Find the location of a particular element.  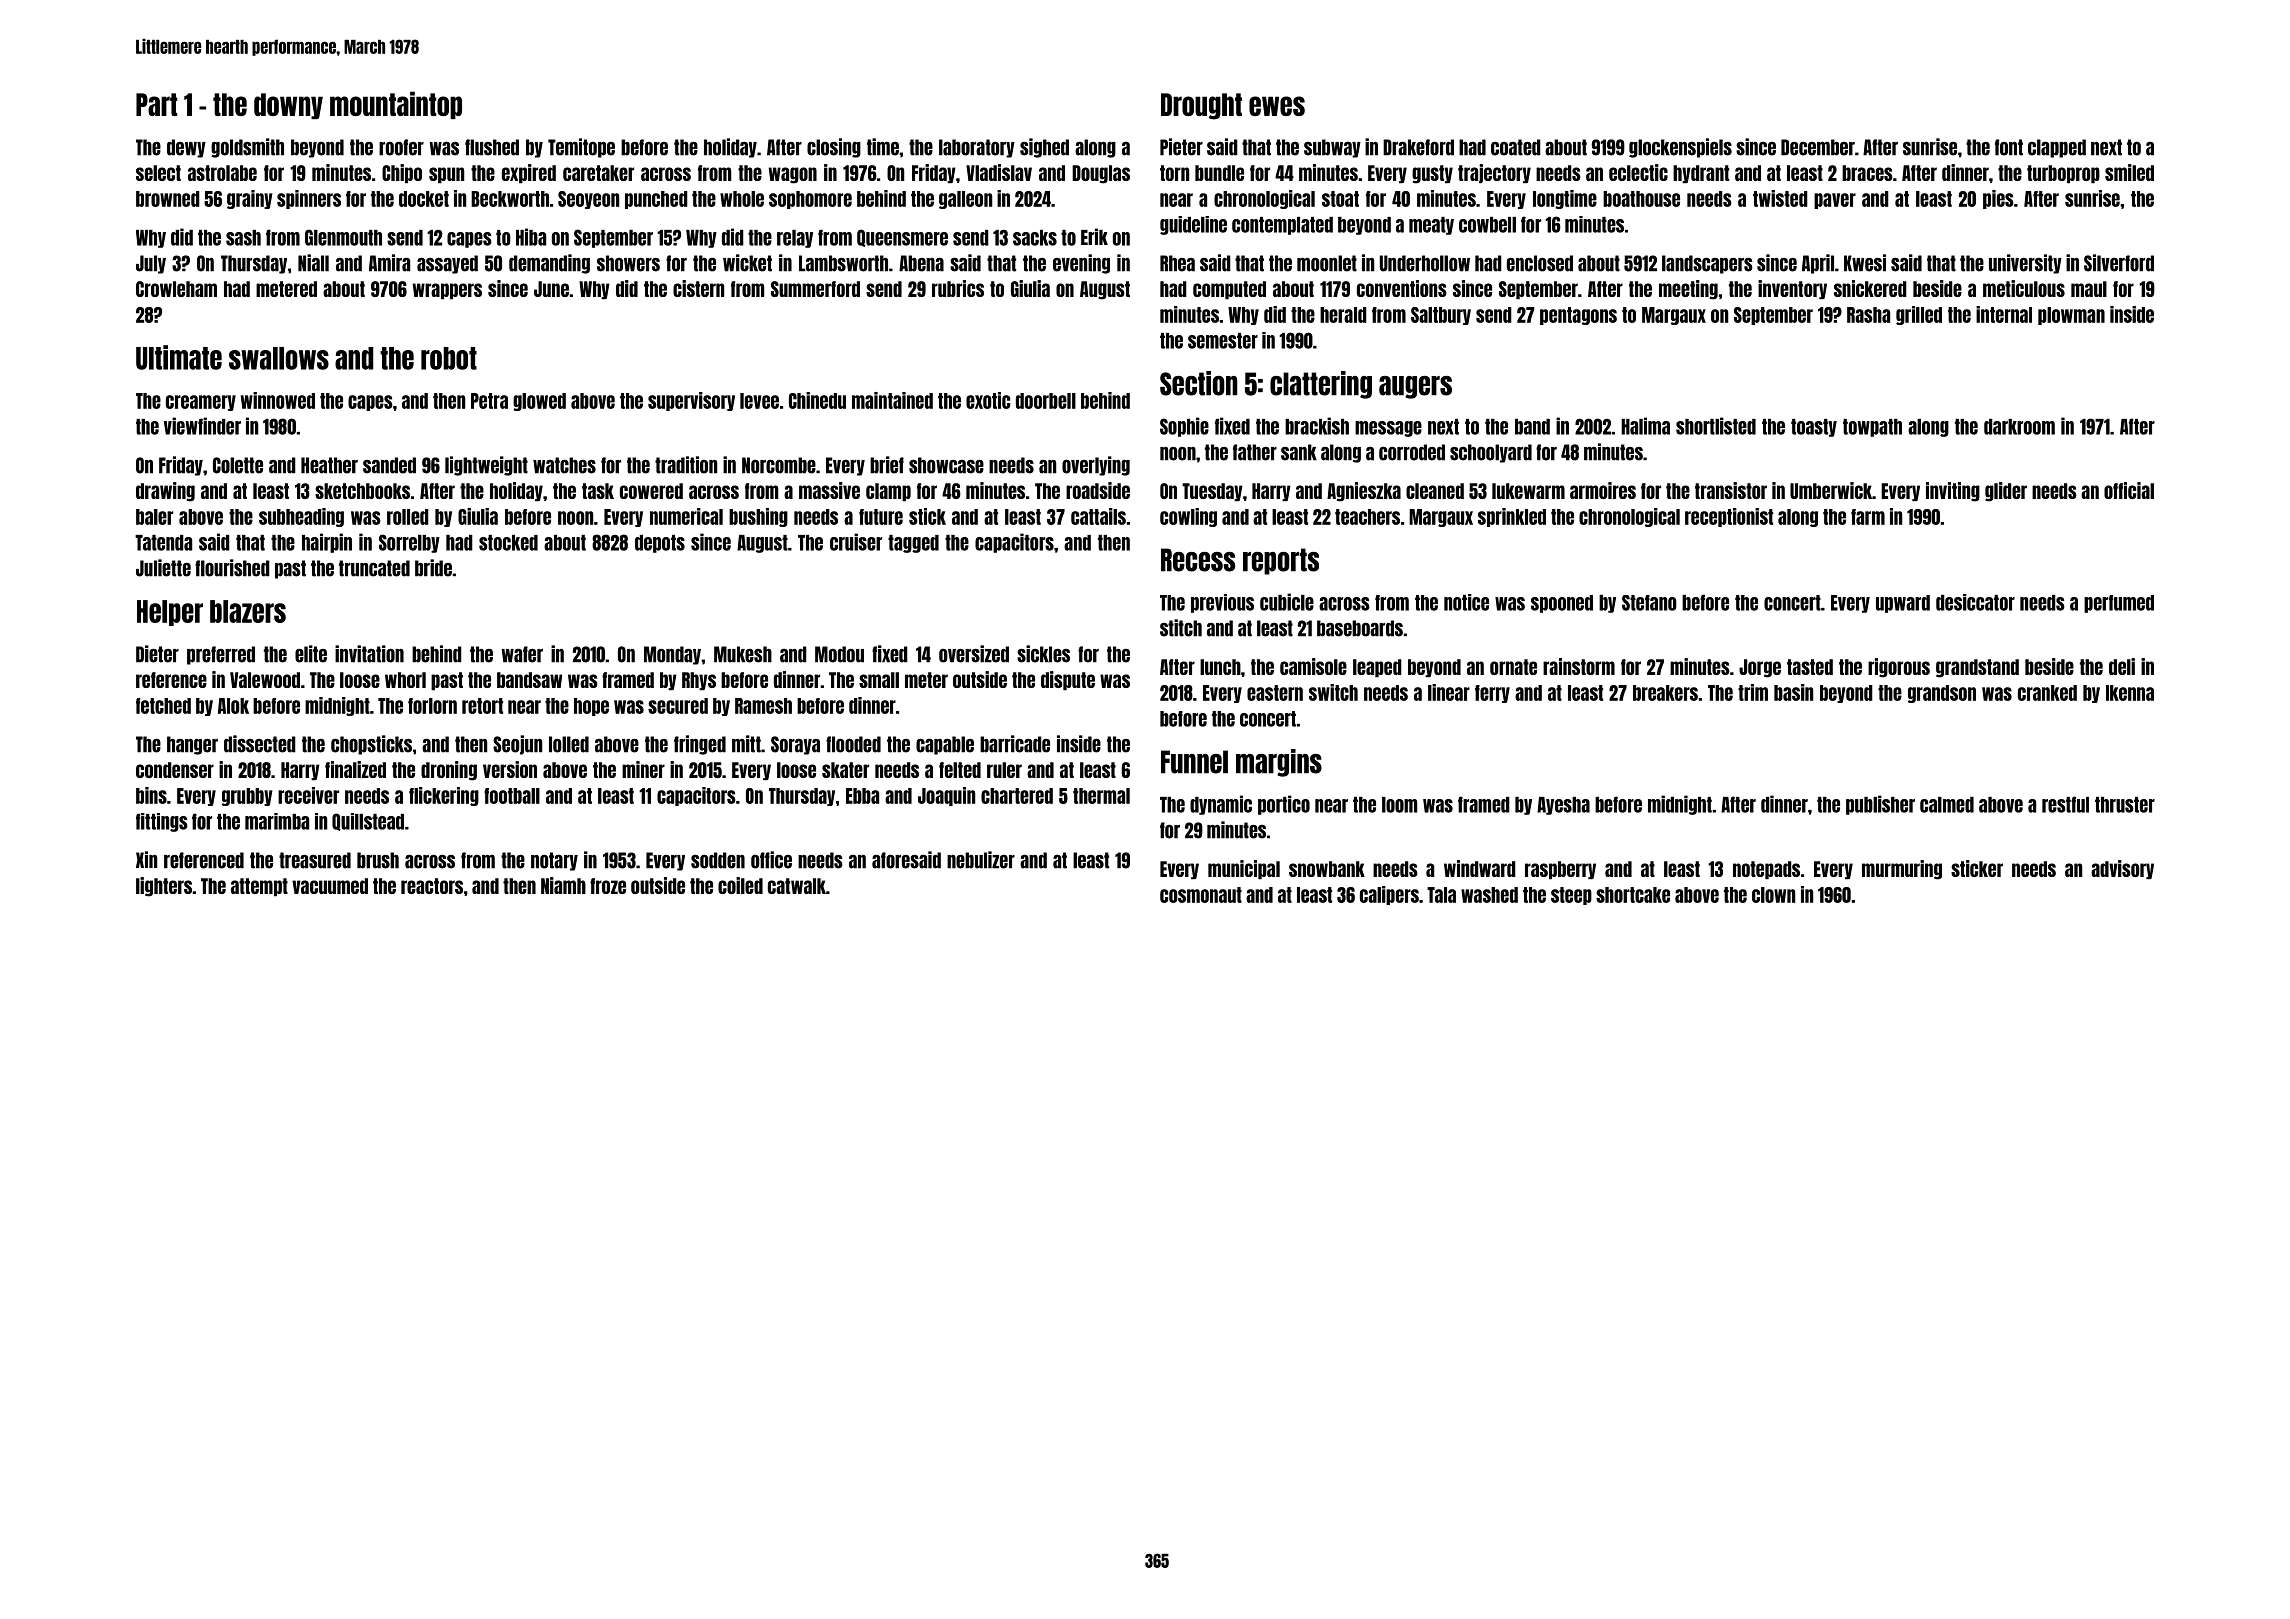

tagged is located at coordinates (913, 544).
